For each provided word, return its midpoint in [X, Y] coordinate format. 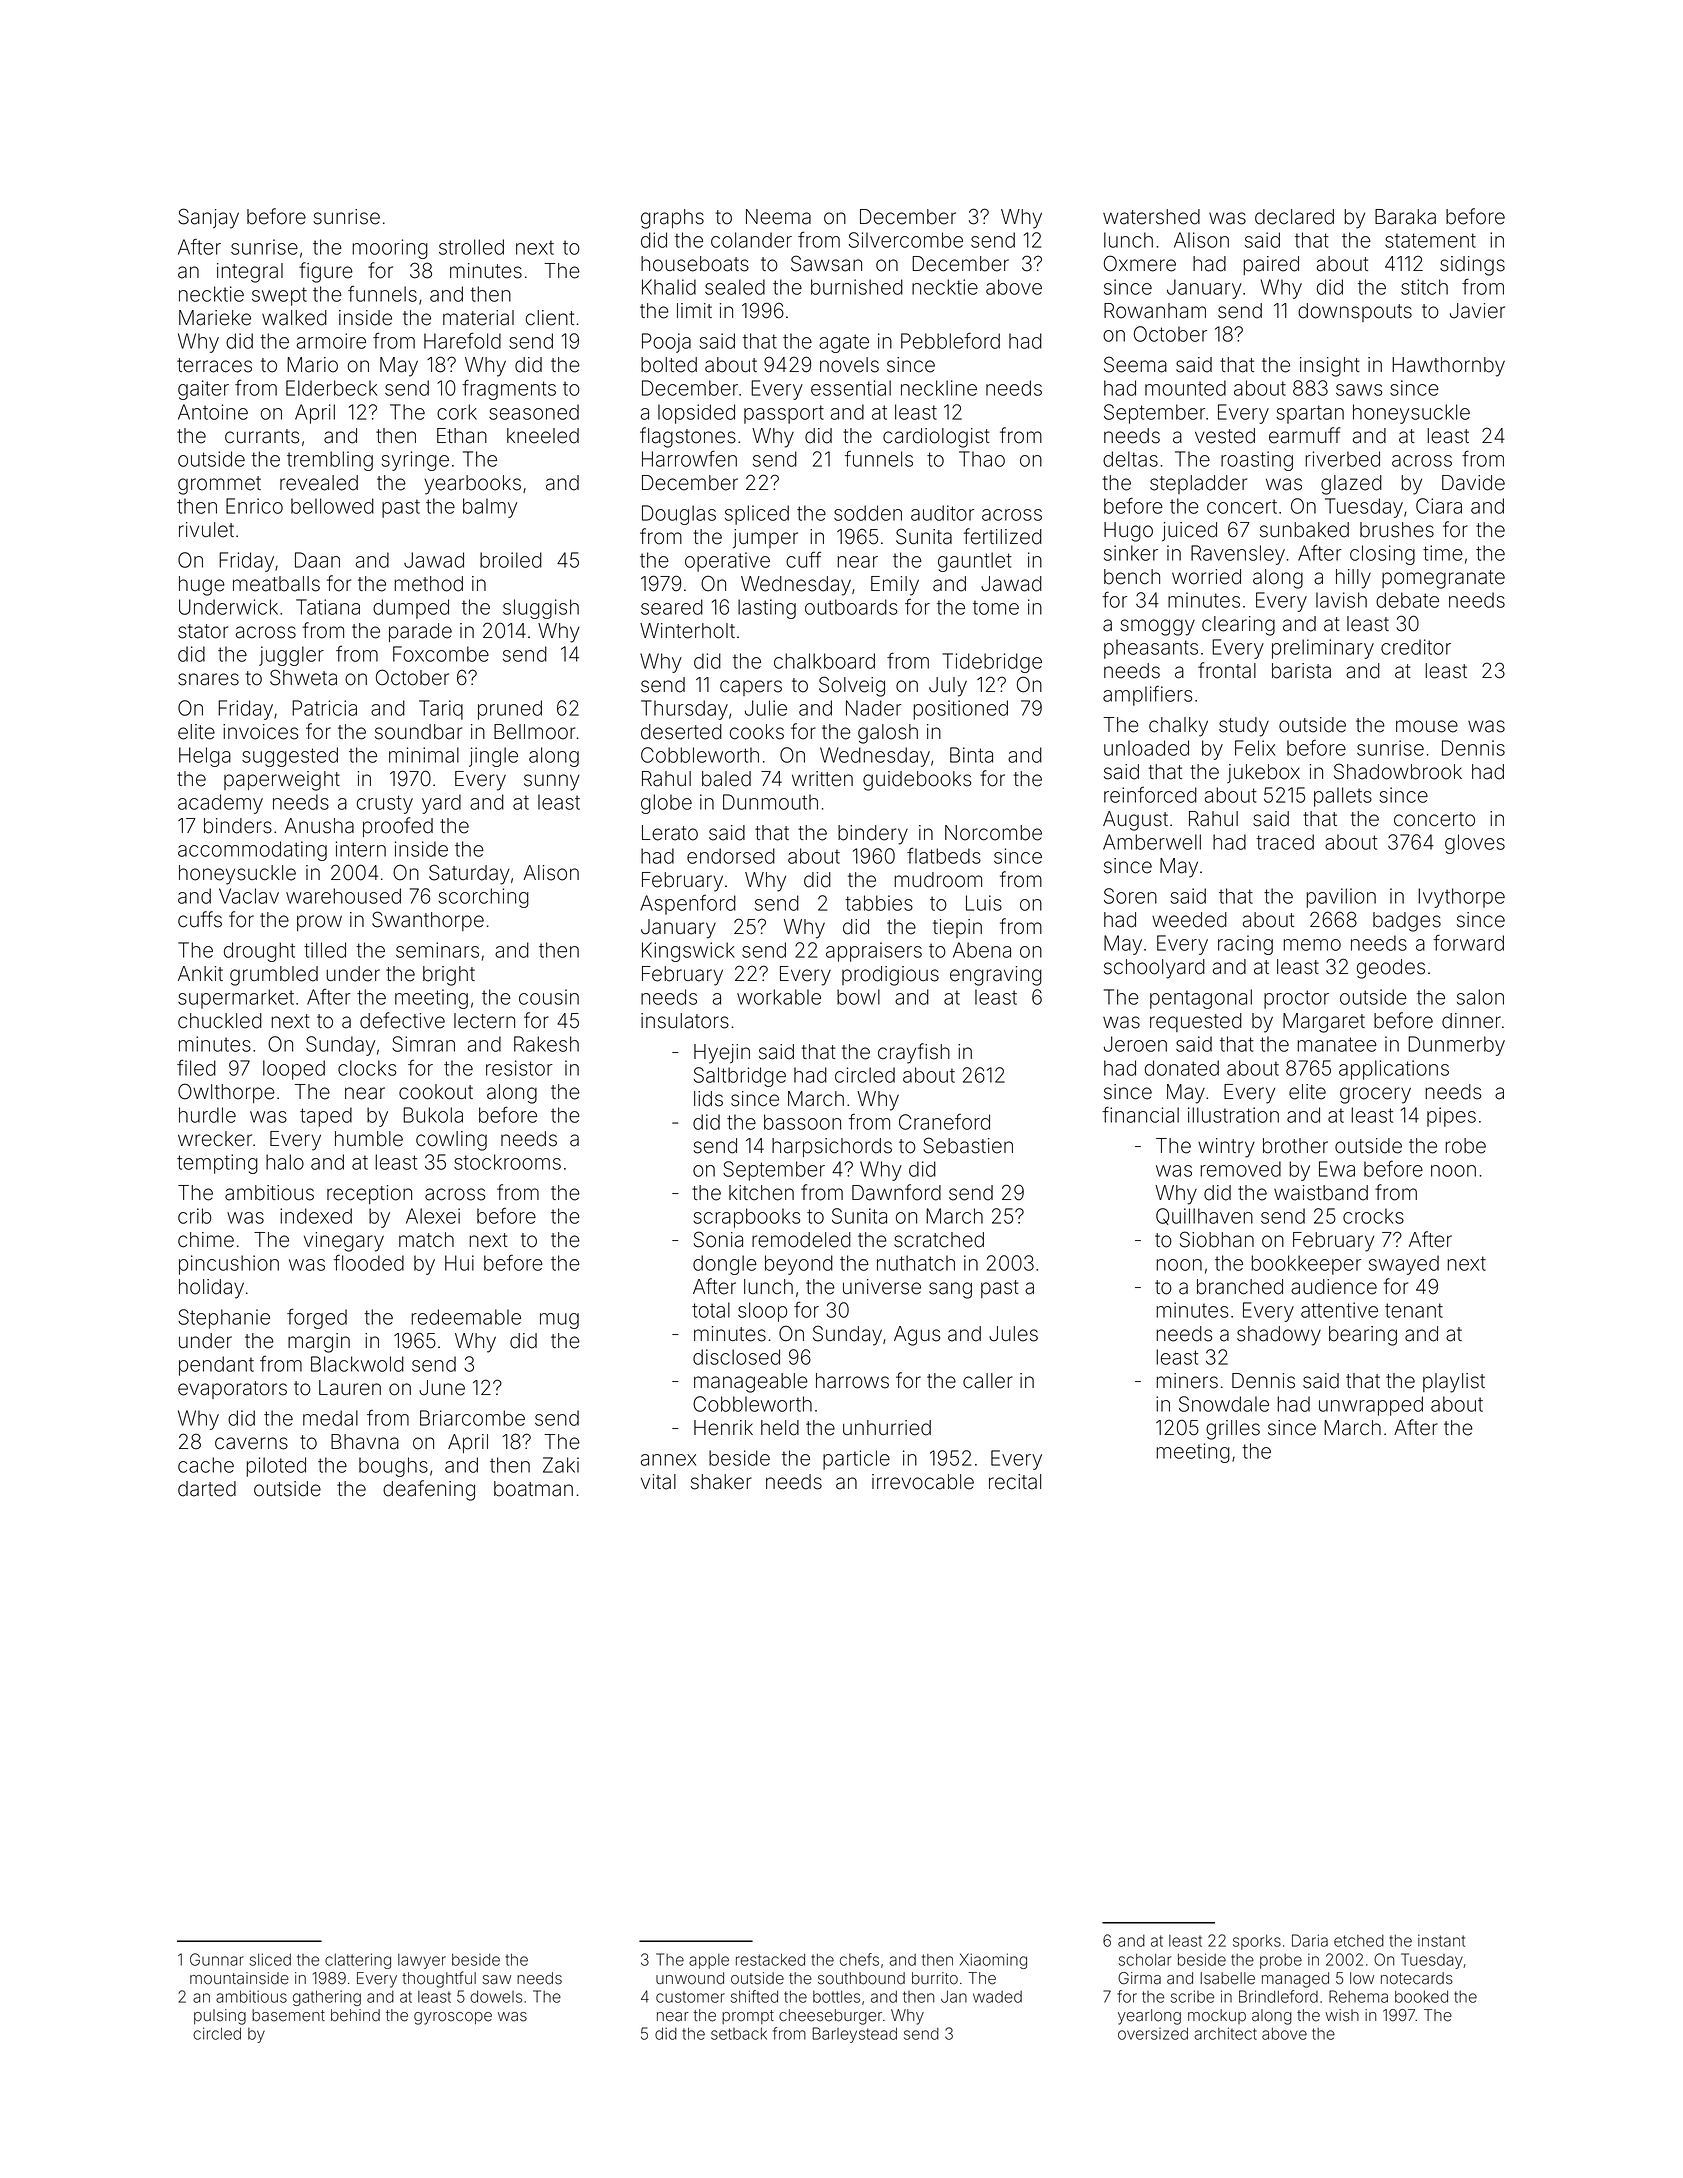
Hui [459, 1263]
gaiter [203, 390]
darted [207, 1489]
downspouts [1355, 312]
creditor [1416, 647]
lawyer [422, 1961]
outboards [851, 607]
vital [658, 1482]
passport [784, 414]
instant [1441, 1940]
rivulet [206, 530]
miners [1187, 1381]
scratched [939, 1240]
